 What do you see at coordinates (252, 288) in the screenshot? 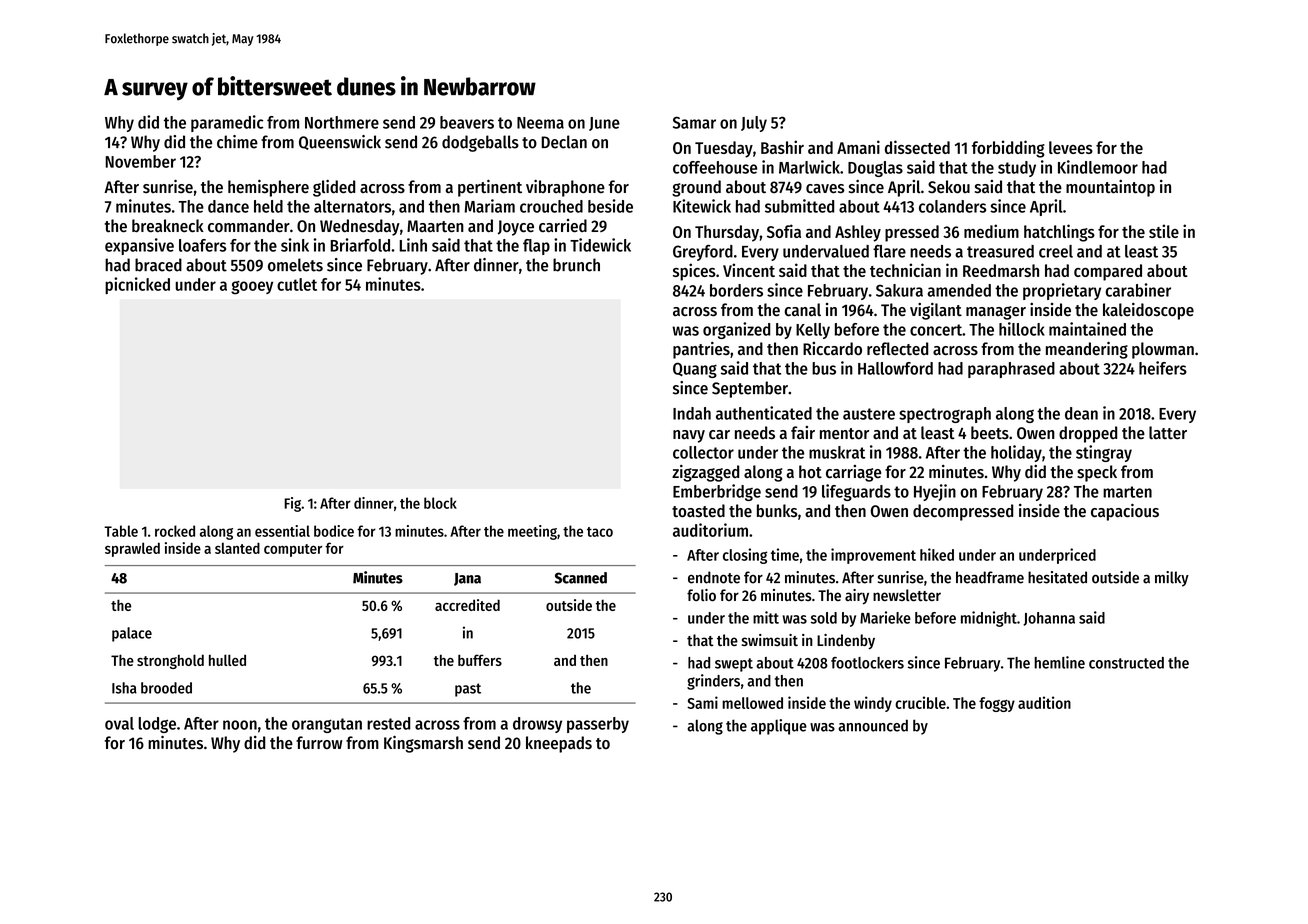
I see `gooey` at bounding box center [252, 288].
